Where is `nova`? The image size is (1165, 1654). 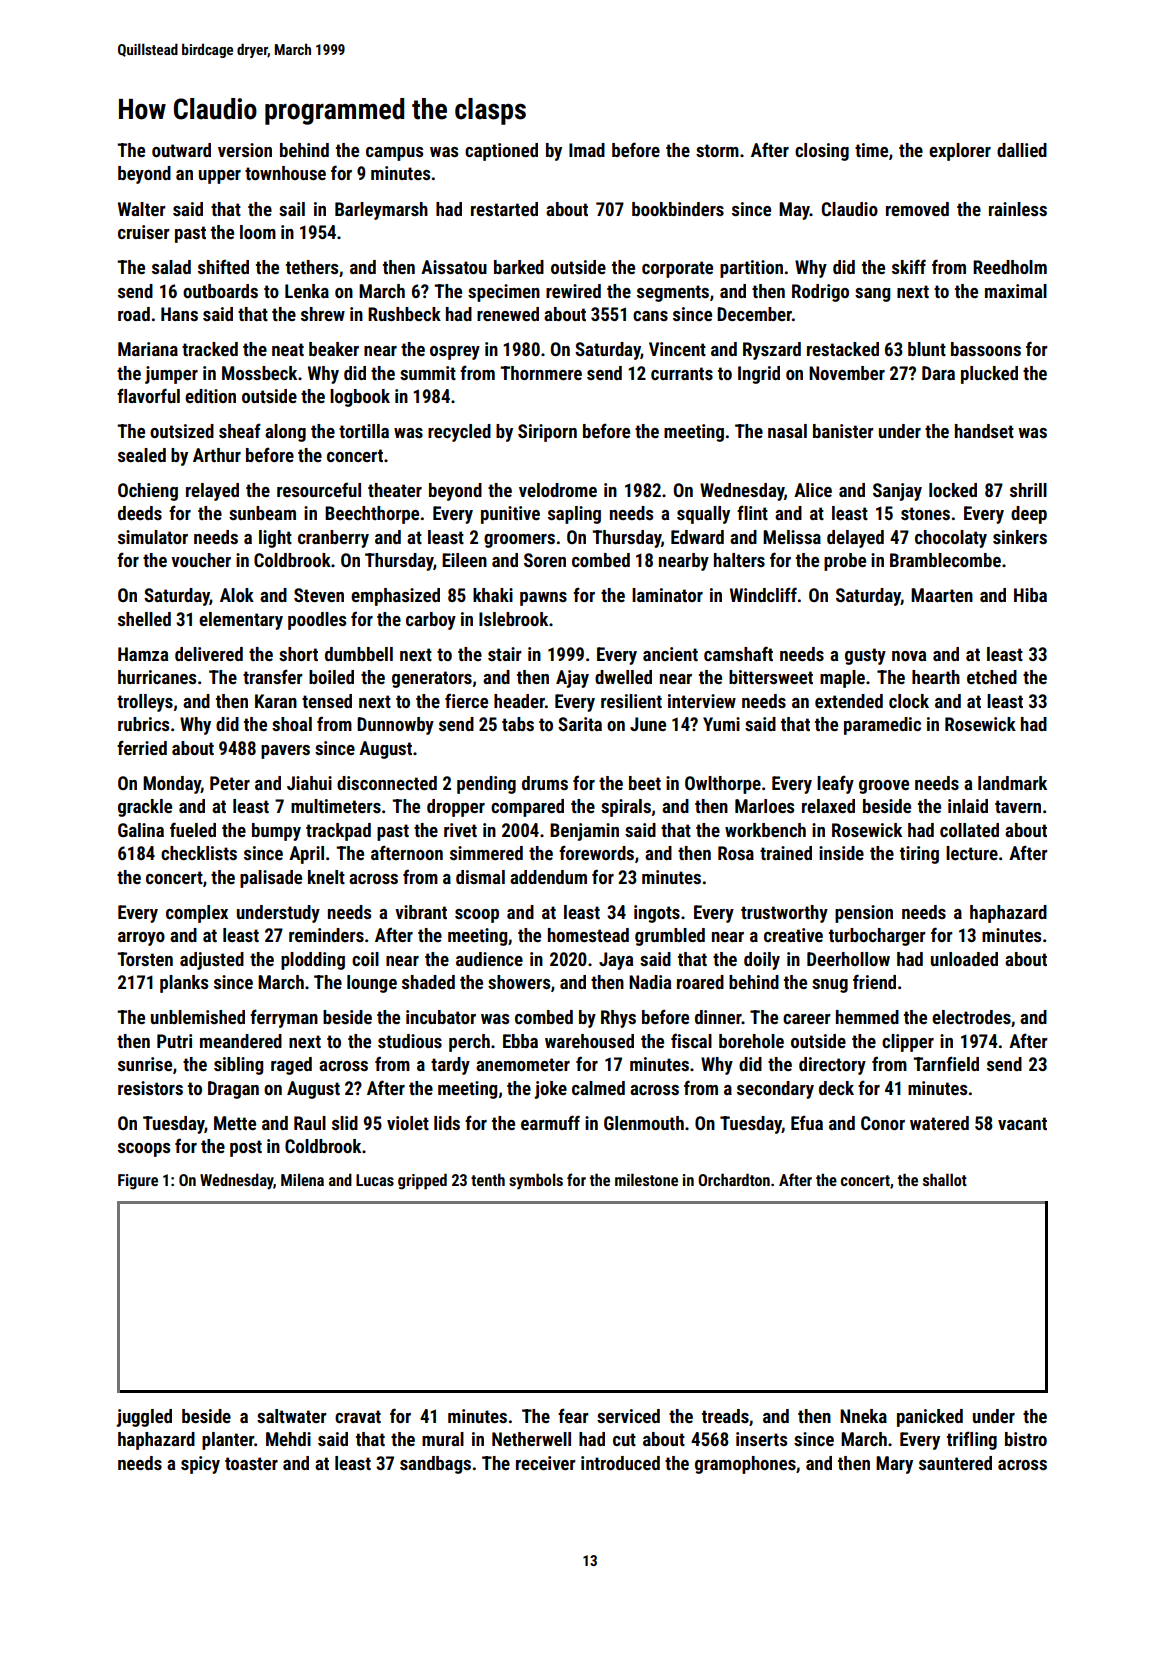 nova is located at coordinates (909, 656).
